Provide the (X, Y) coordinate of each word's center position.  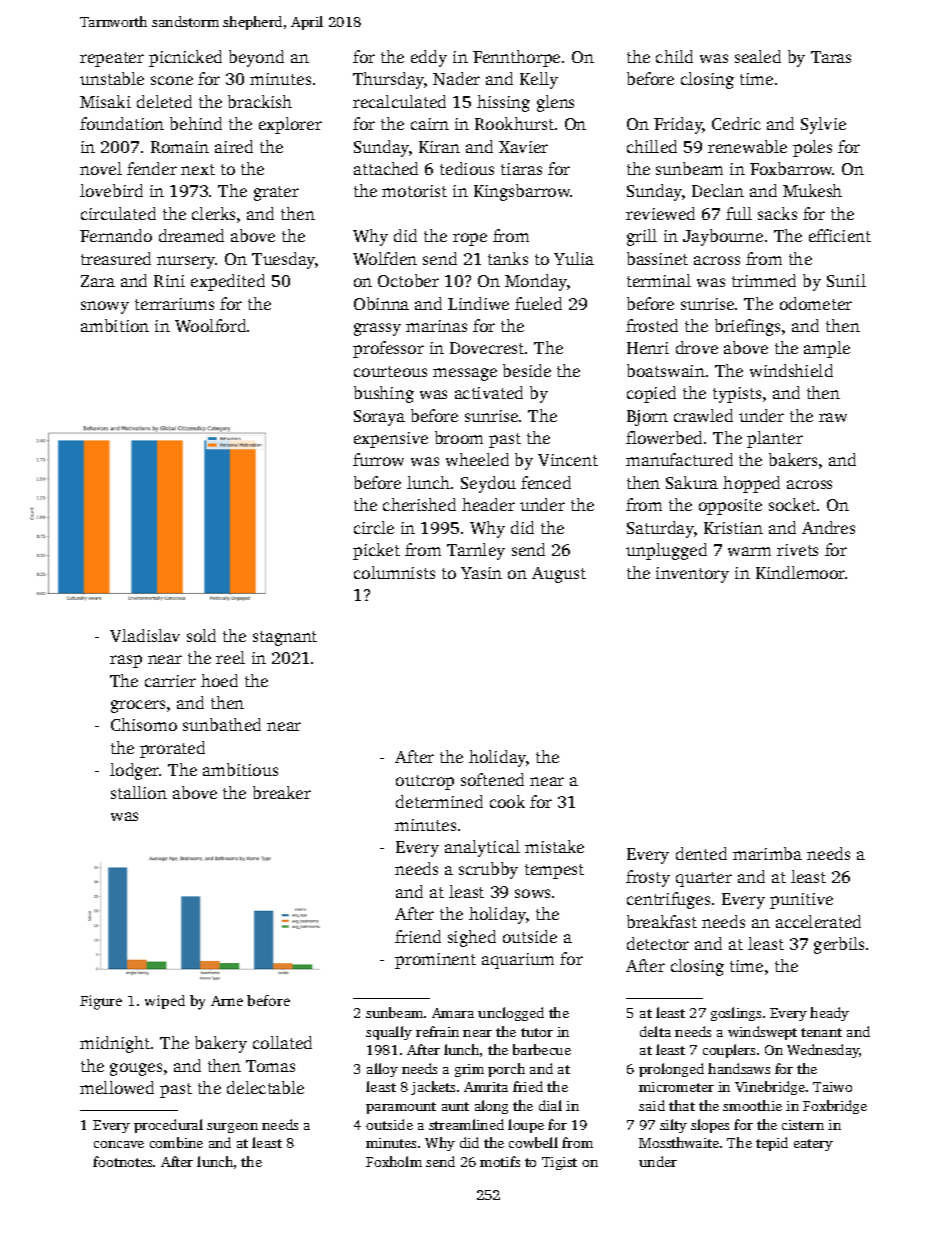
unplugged (666, 551)
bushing (384, 394)
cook (507, 801)
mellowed (117, 1087)
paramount (401, 1108)
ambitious (240, 769)
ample (827, 349)
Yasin (481, 573)
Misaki (105, 101)
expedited (228, 282)
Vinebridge (770, 1088)
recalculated (399, 101)
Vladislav (145, 635)
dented (701, 853)
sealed (758, 56)
